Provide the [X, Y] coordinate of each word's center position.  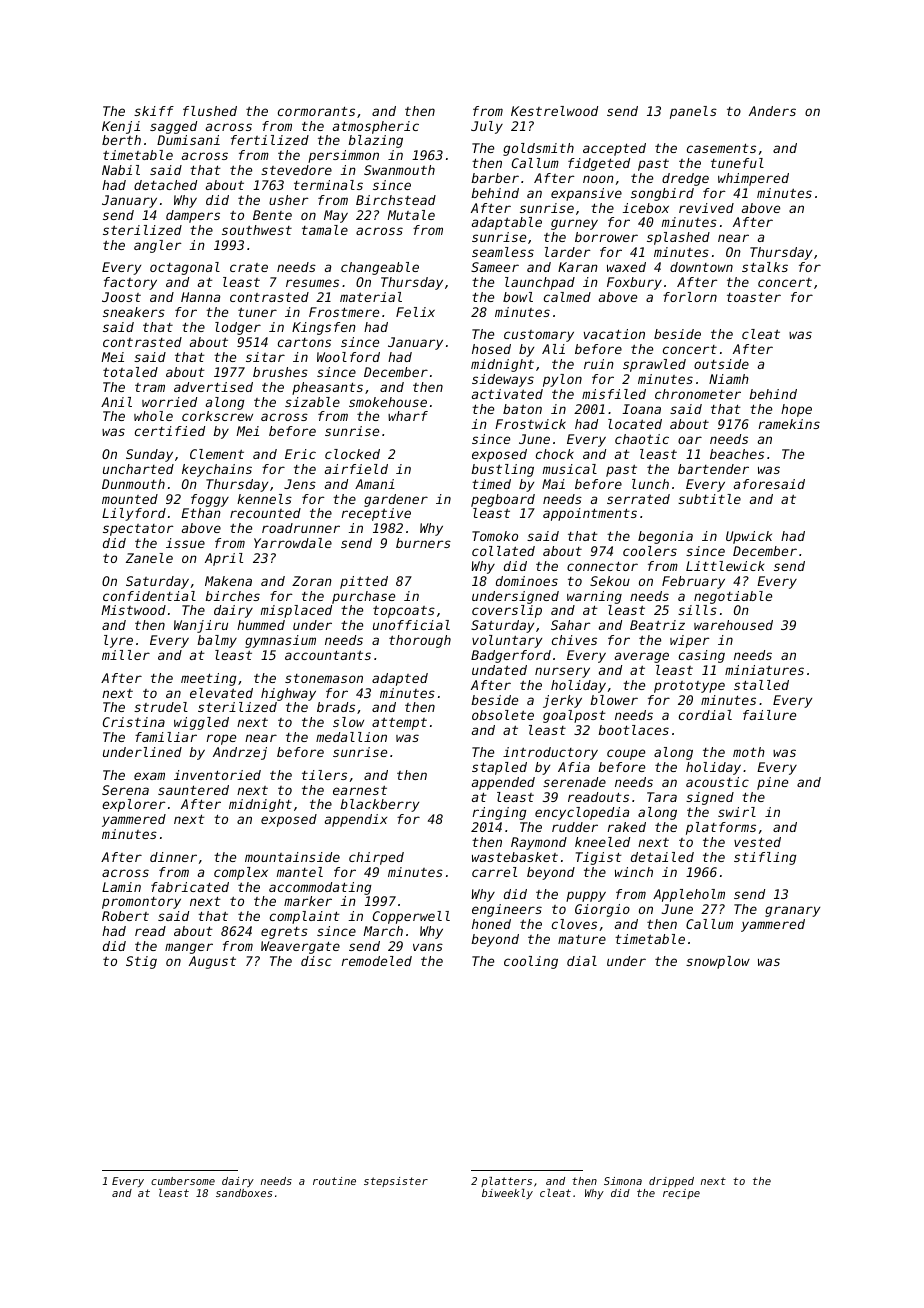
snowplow [718, 962]
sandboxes [244, 1193]
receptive [376, 514]
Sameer [495, 267]
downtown [701, 267]
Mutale [411, 215]
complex [241, 873]
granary [792, 911]
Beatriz [657, 625]
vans [428, 947]
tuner [257, 312]
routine [334, 1181]
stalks [765, 267]
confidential [149, 596]
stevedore [296, 170]
